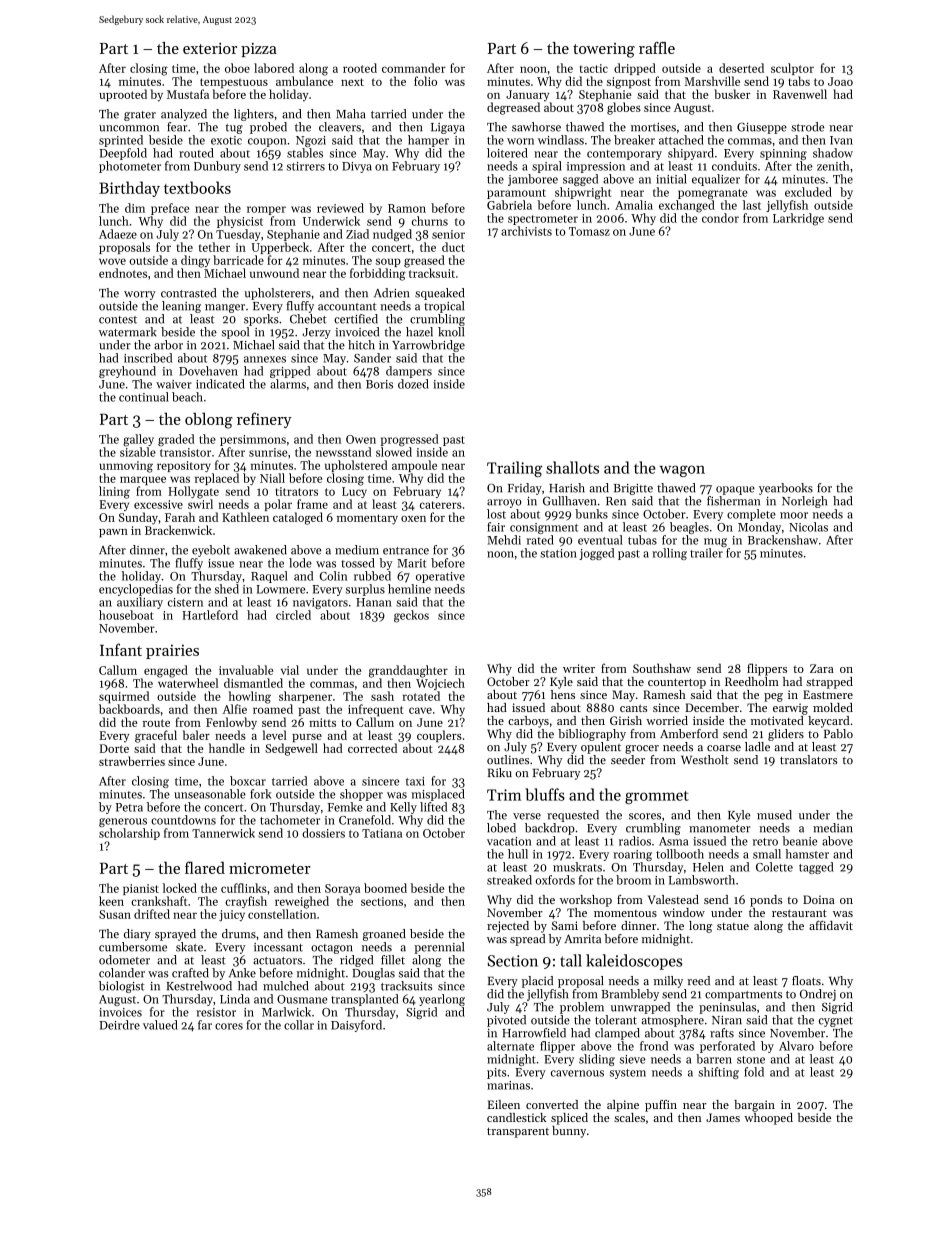 The width and height of the page is (952, 1233). I want to click on whooped, so click(768, 1119).
